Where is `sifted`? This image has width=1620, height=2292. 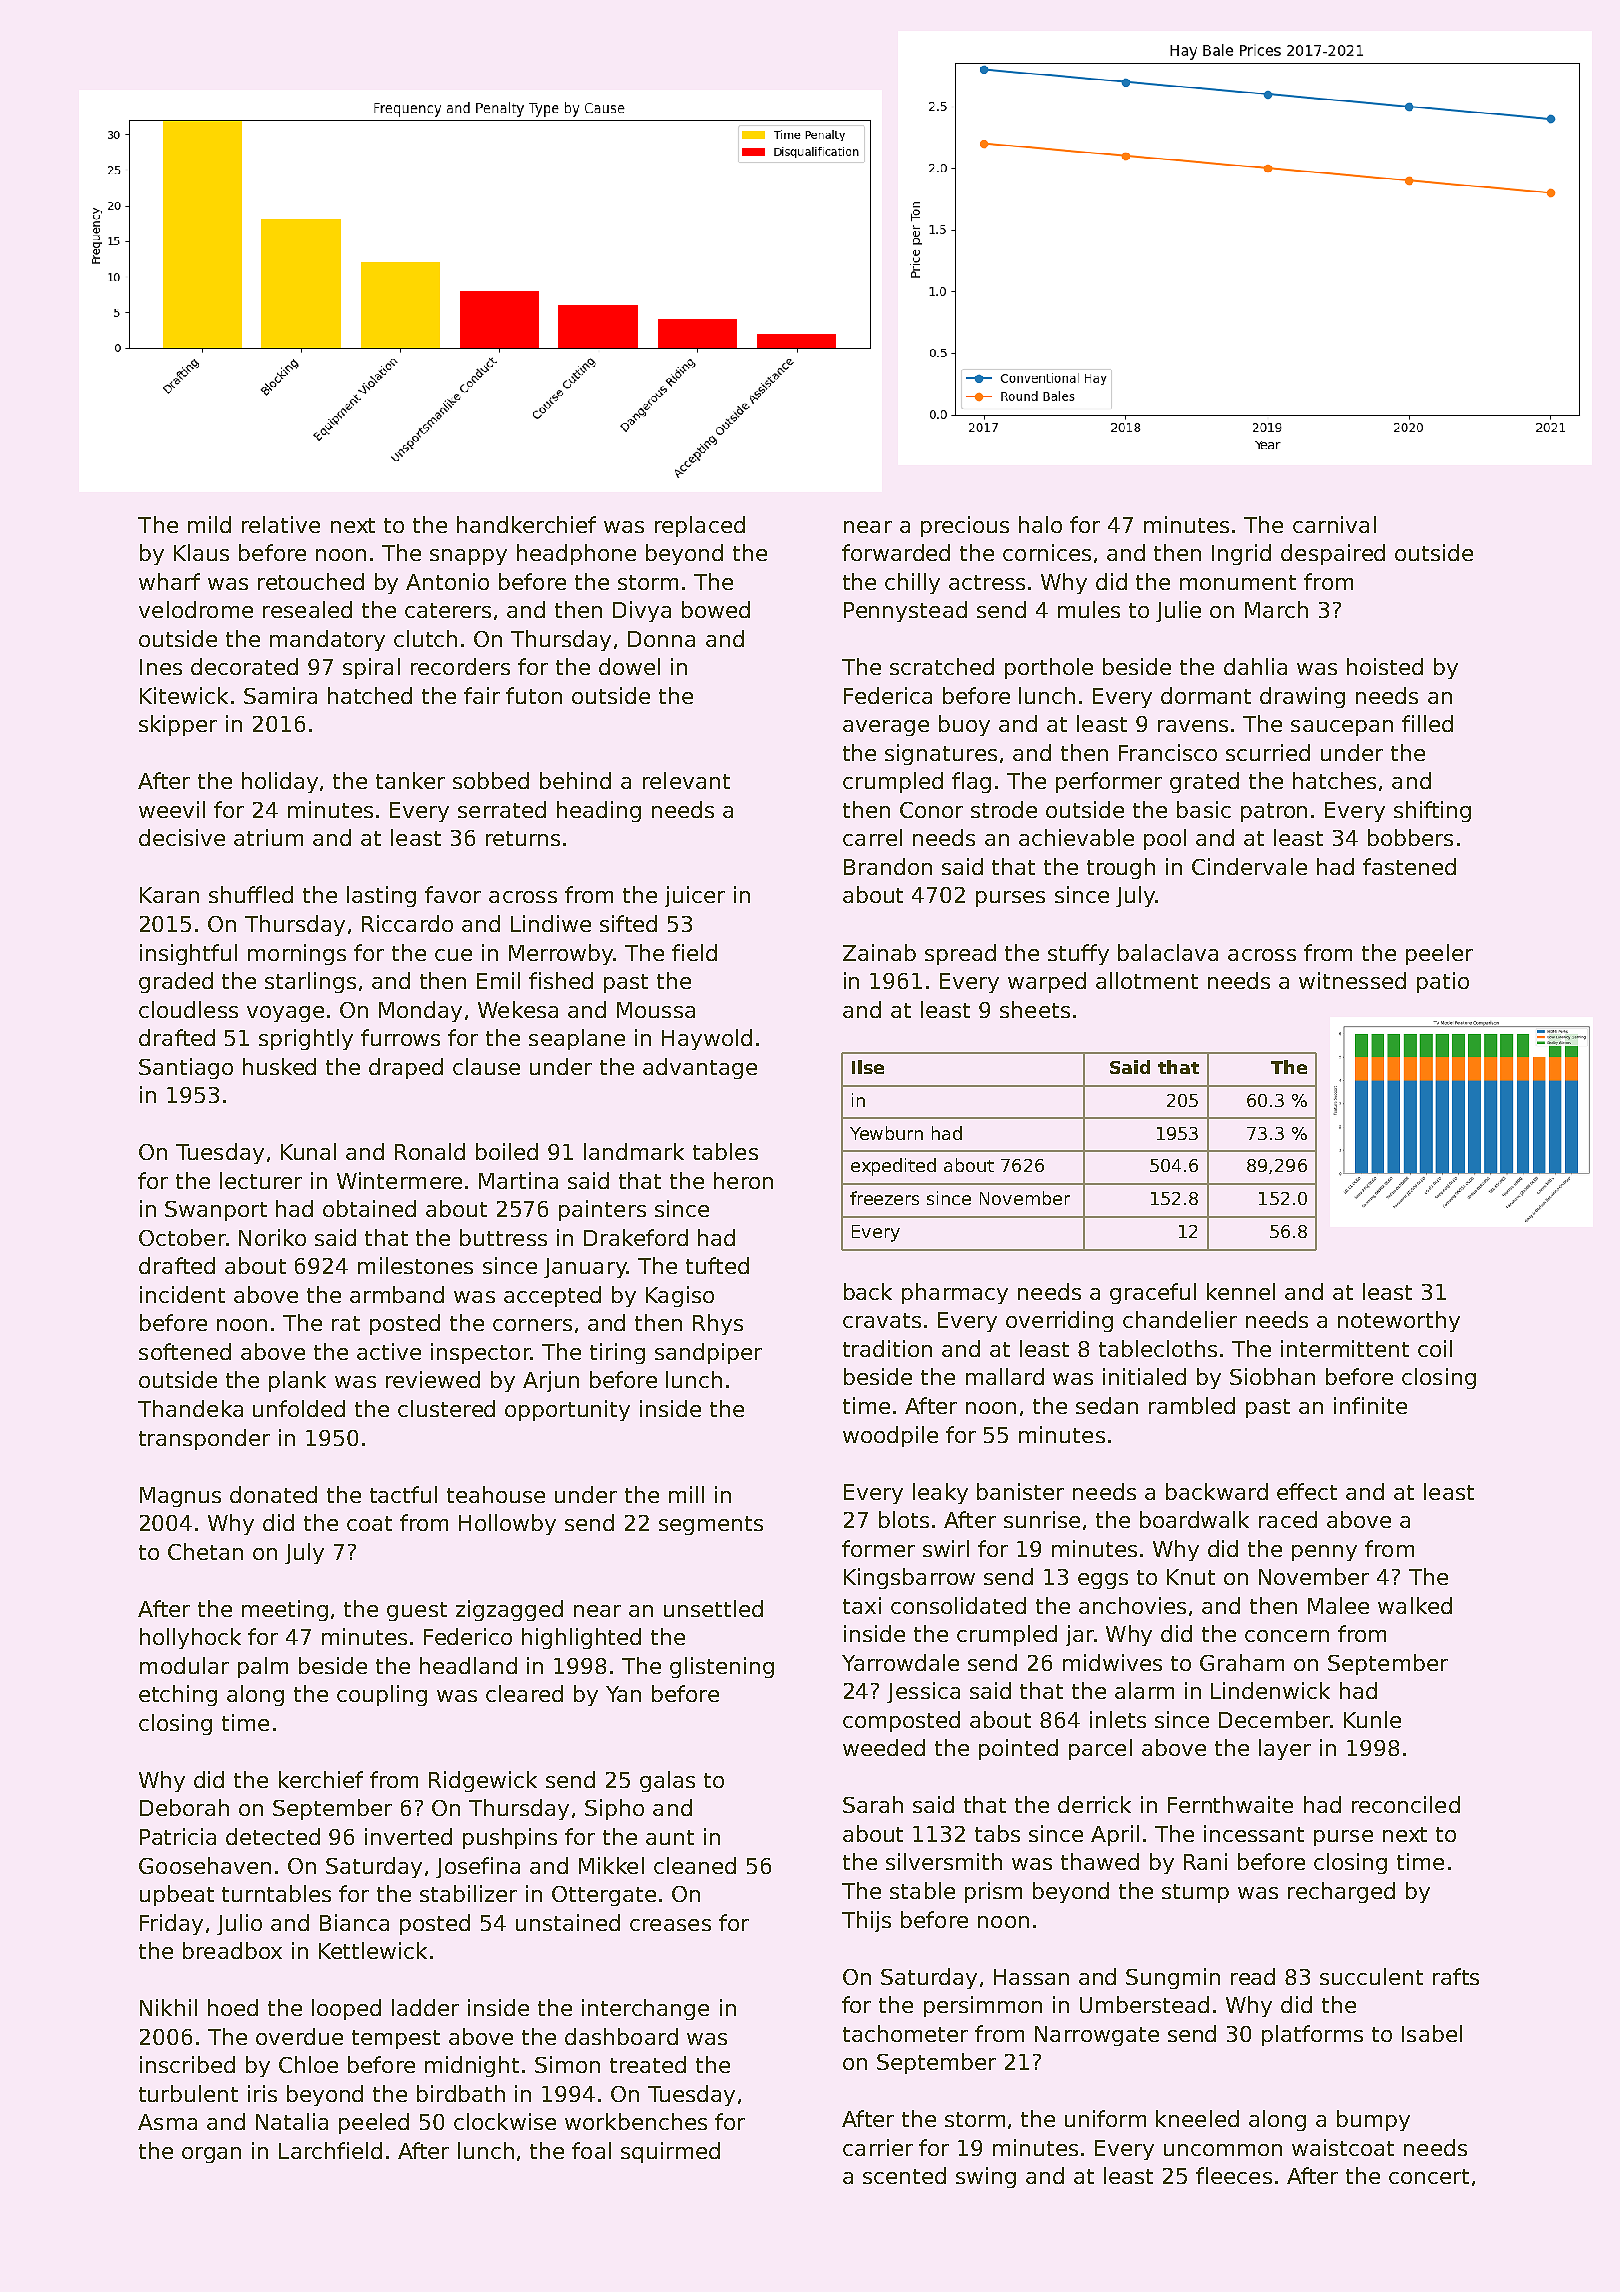
sifted is located at coordinates (628, 923).
